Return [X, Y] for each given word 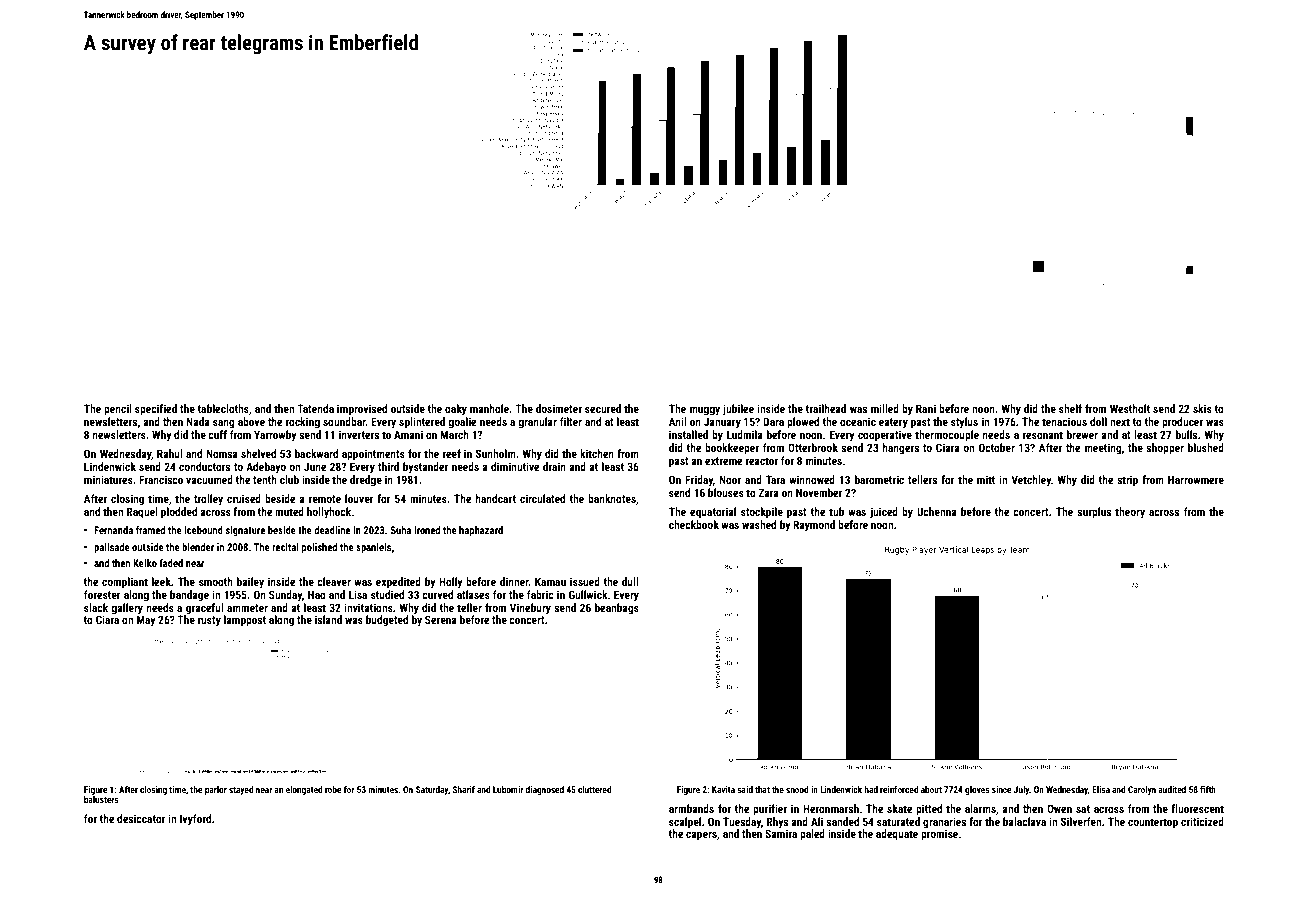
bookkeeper [732, 449]
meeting [1103, 449]
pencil [118, 410]
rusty [209, 621]
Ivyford [195, 820]
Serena [441, 619]
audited [1172, 789]
